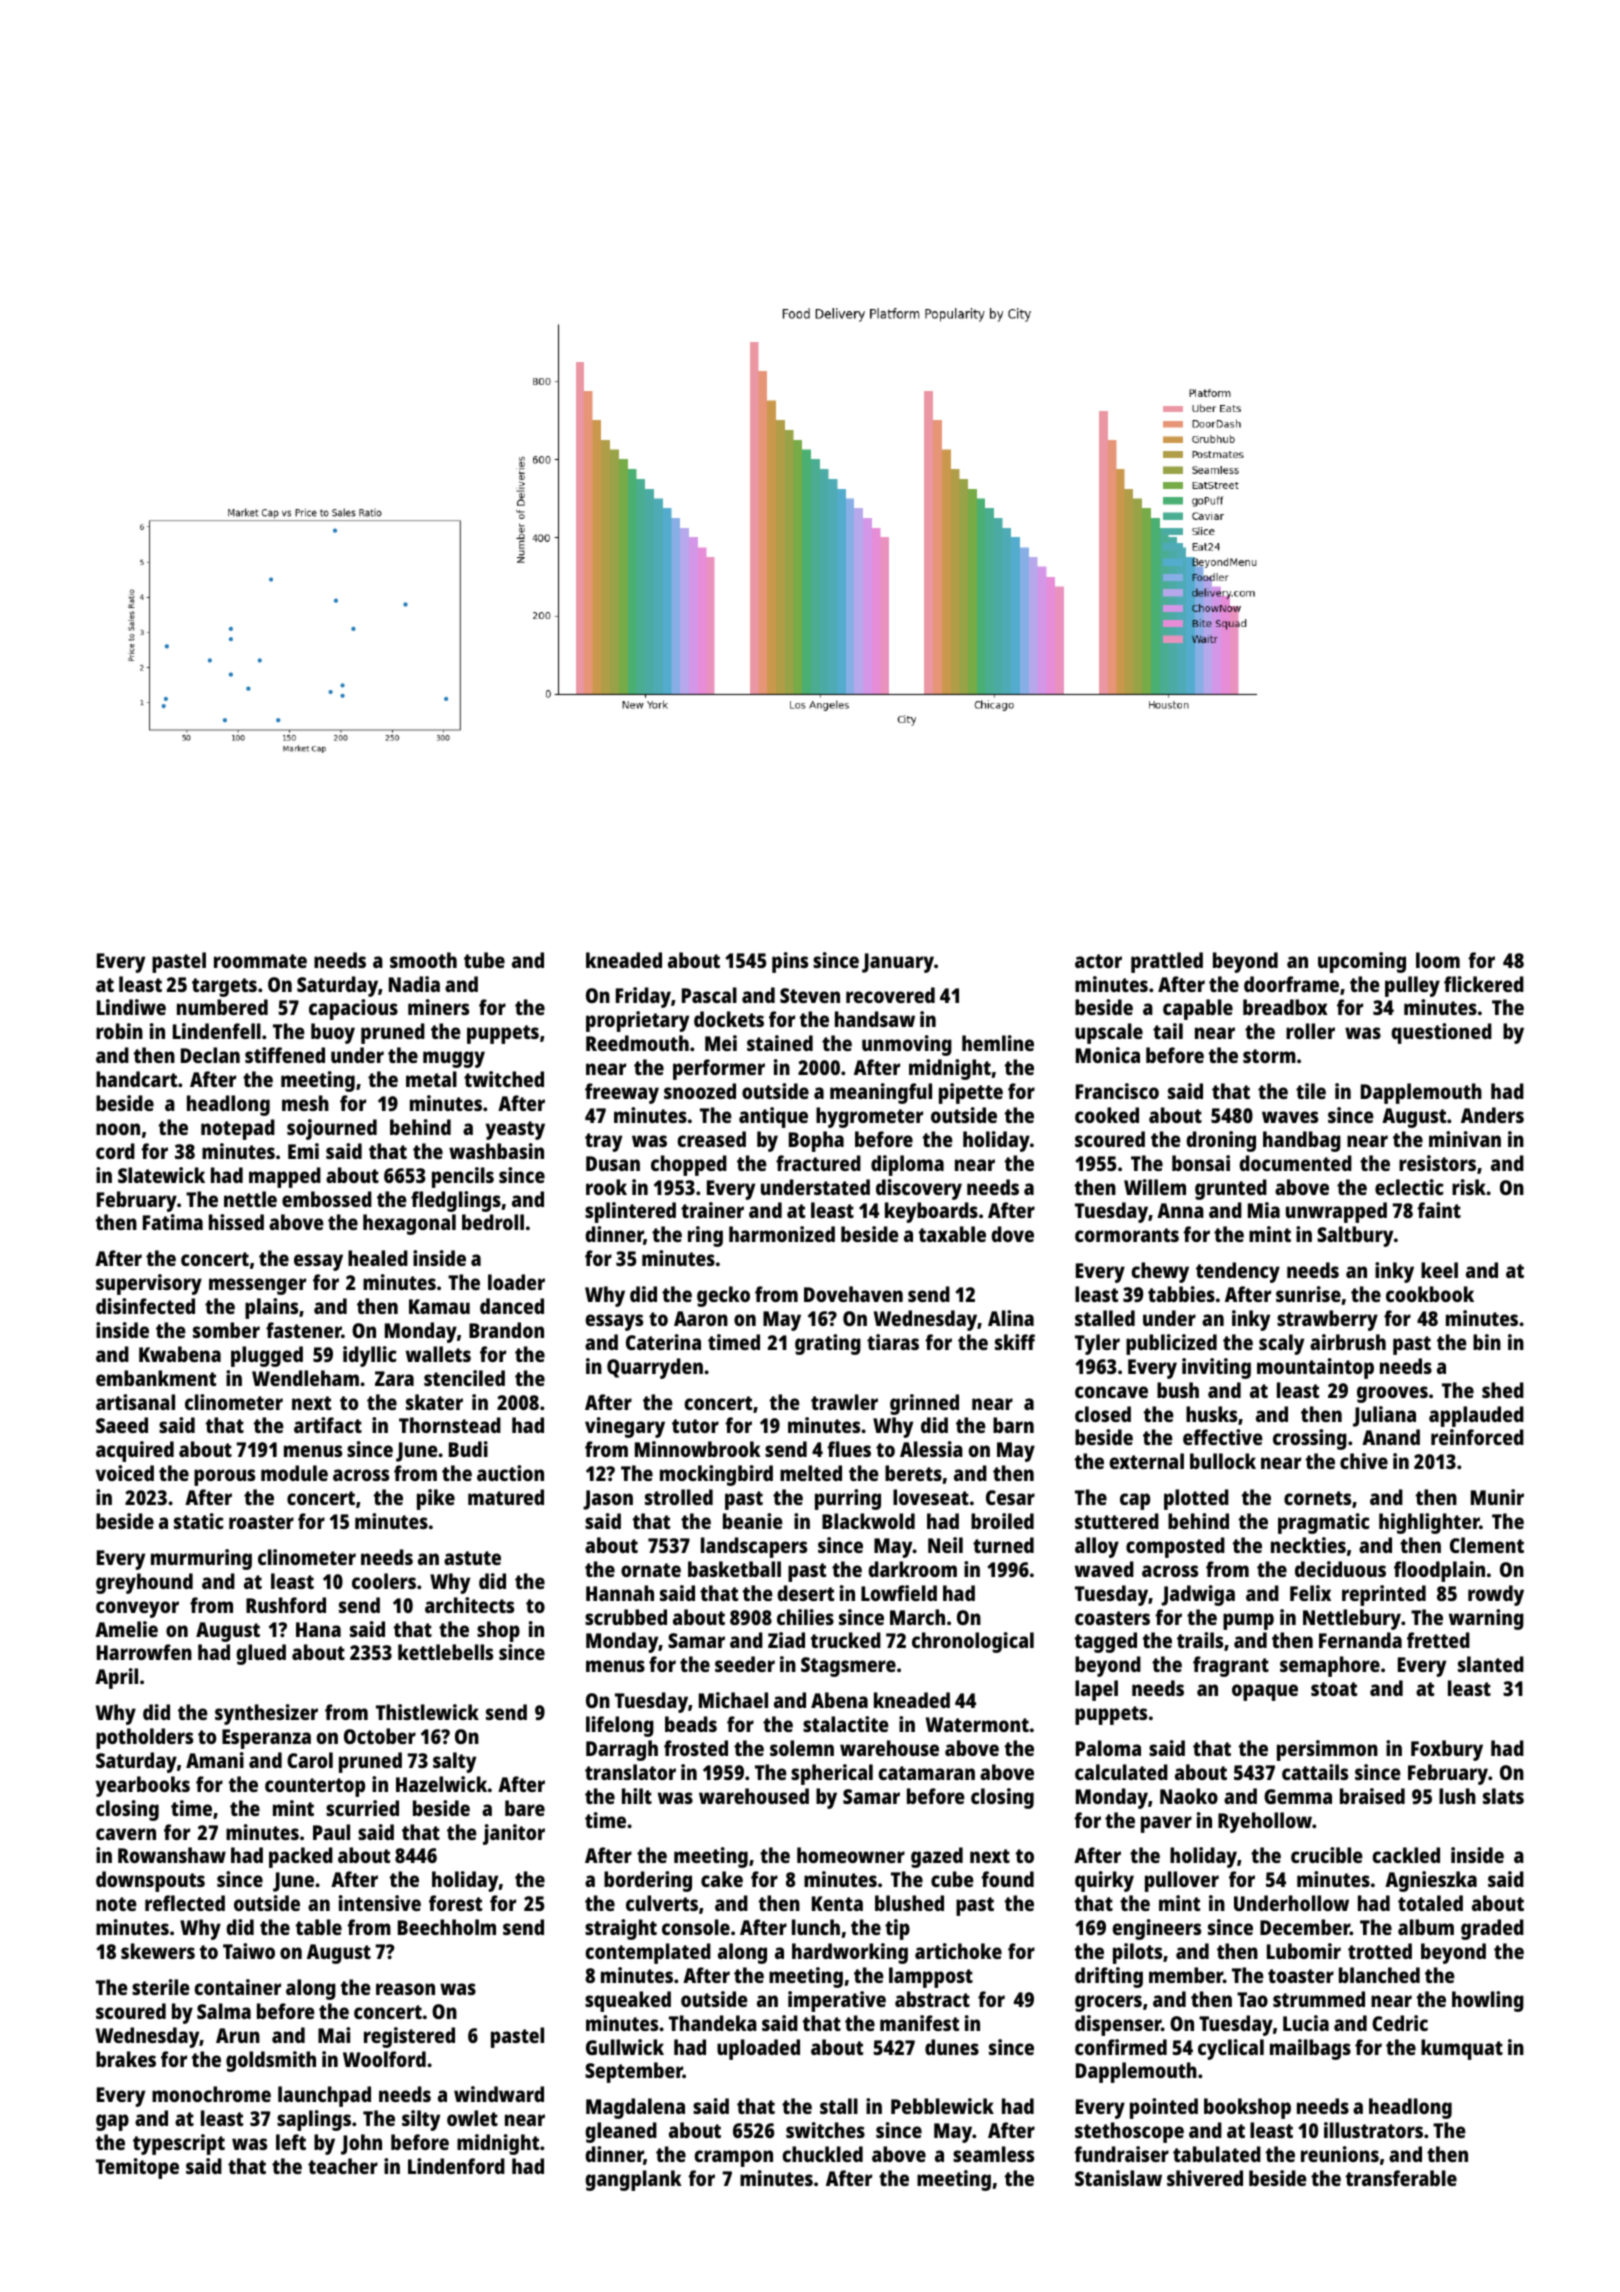 This screenshot has height=2292, width=1620. Describe the element at coordinates (423, 960) in the screenshot. I see `smooth` at that location.
